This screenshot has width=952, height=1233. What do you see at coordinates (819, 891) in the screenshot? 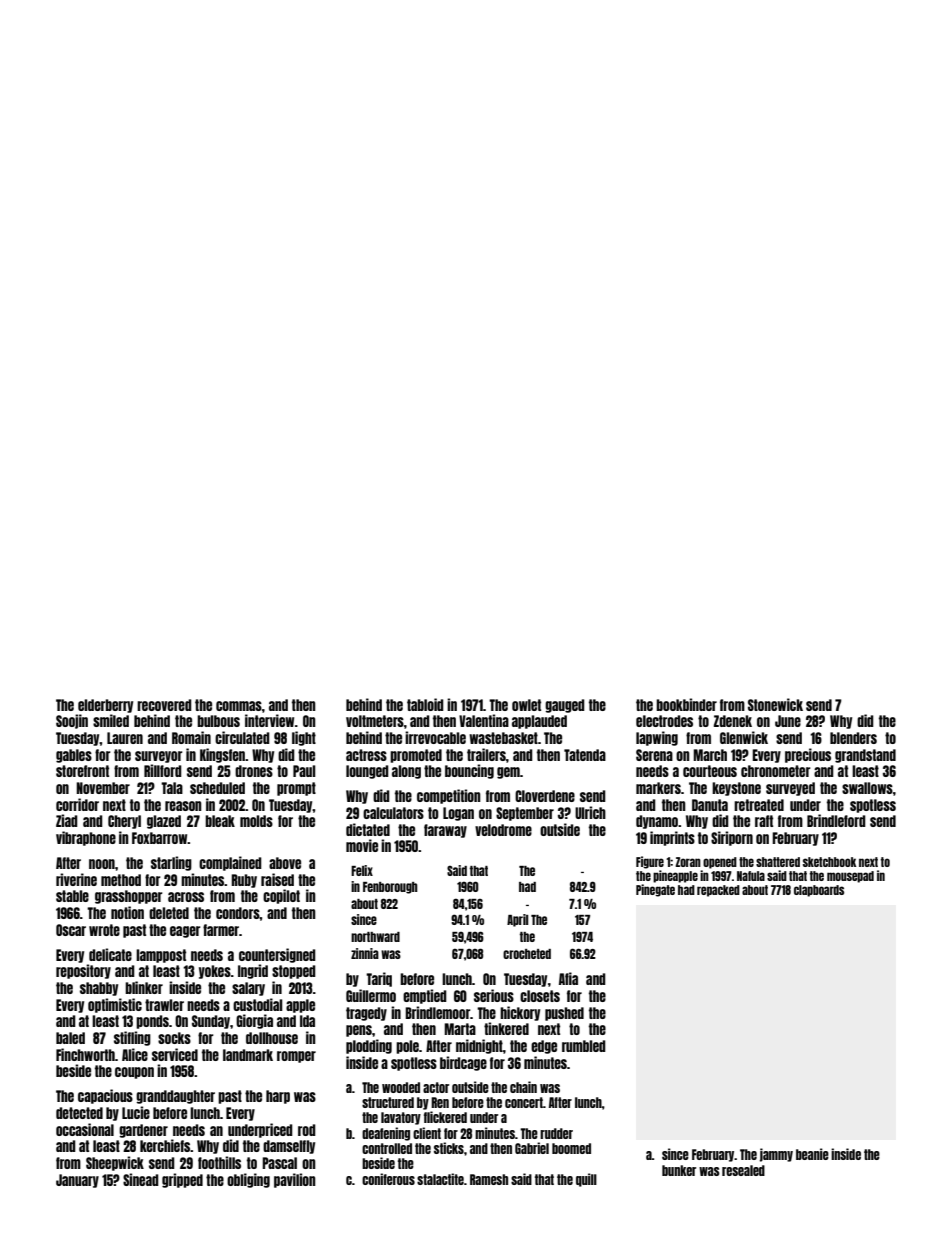
I see `clapboards` at bounding box center [819, 891].
